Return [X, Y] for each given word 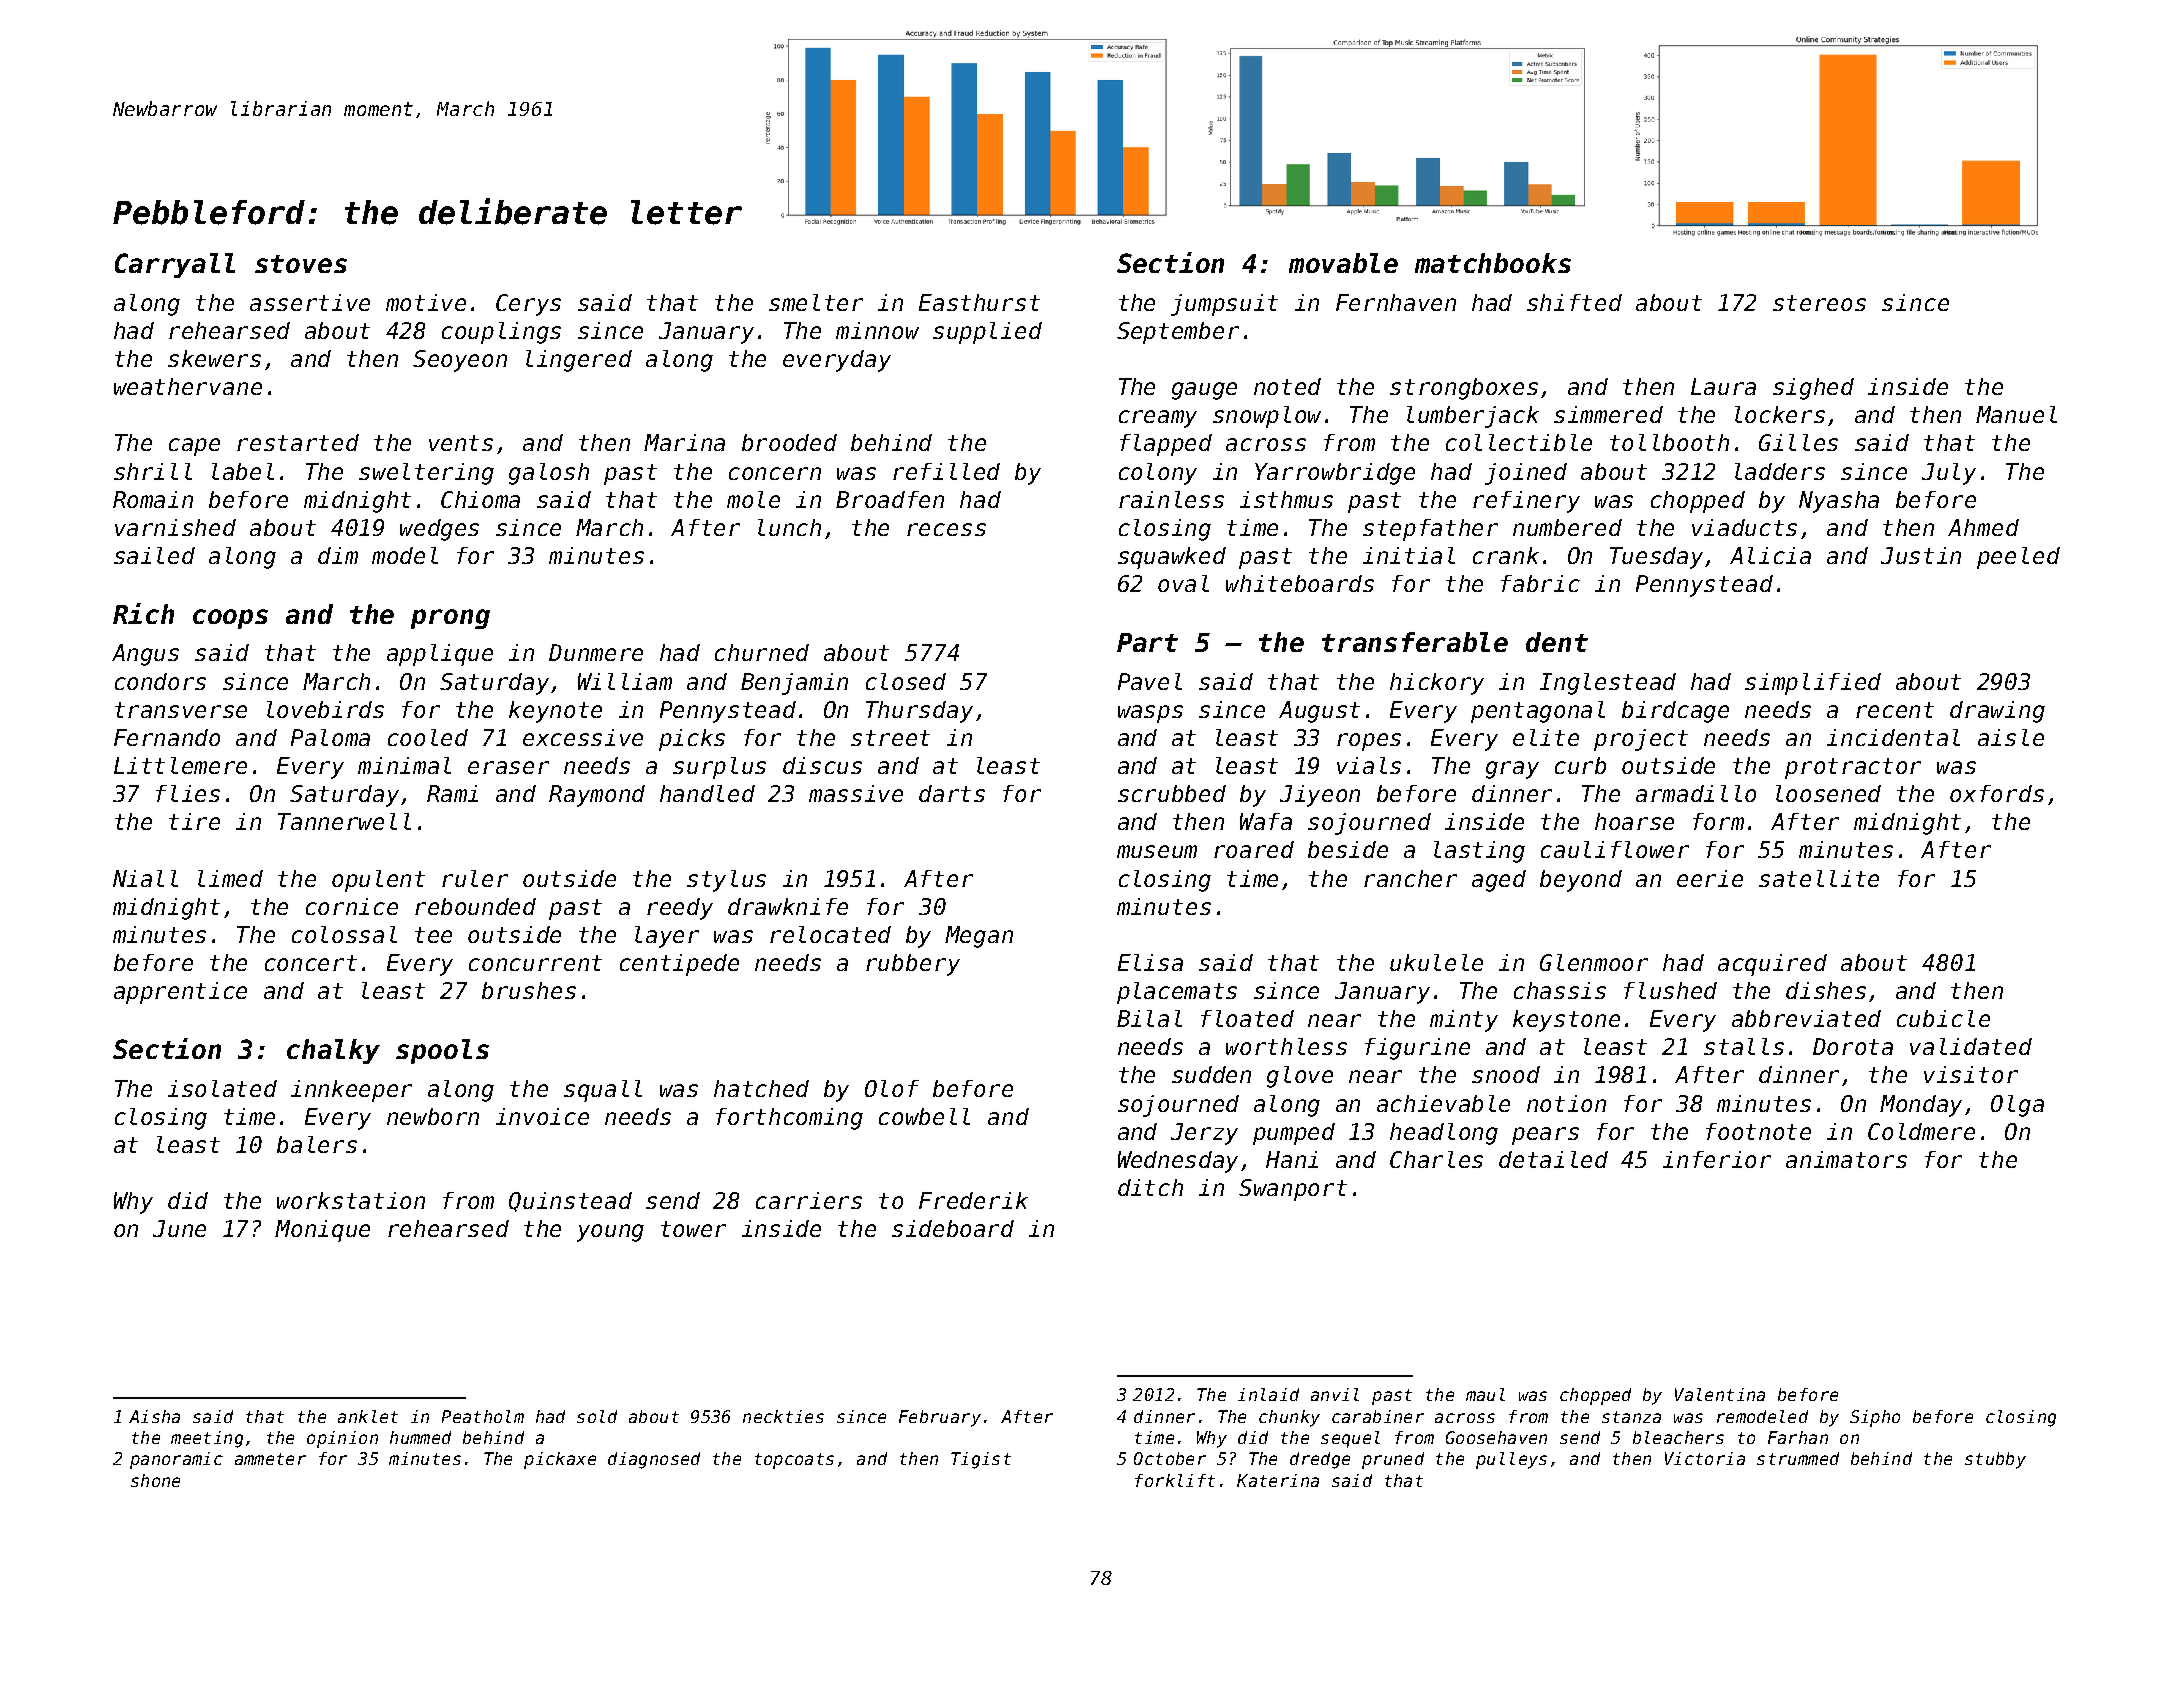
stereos [1819, 303]
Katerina [1278, 1480]
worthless [1286, 1046]
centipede [679, 965]
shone [155, 1480]
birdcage [1675, 712]
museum [1157, 851]
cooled [428, 737]
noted [1287, 386]
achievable [1443, 1103]
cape [194, 447]
